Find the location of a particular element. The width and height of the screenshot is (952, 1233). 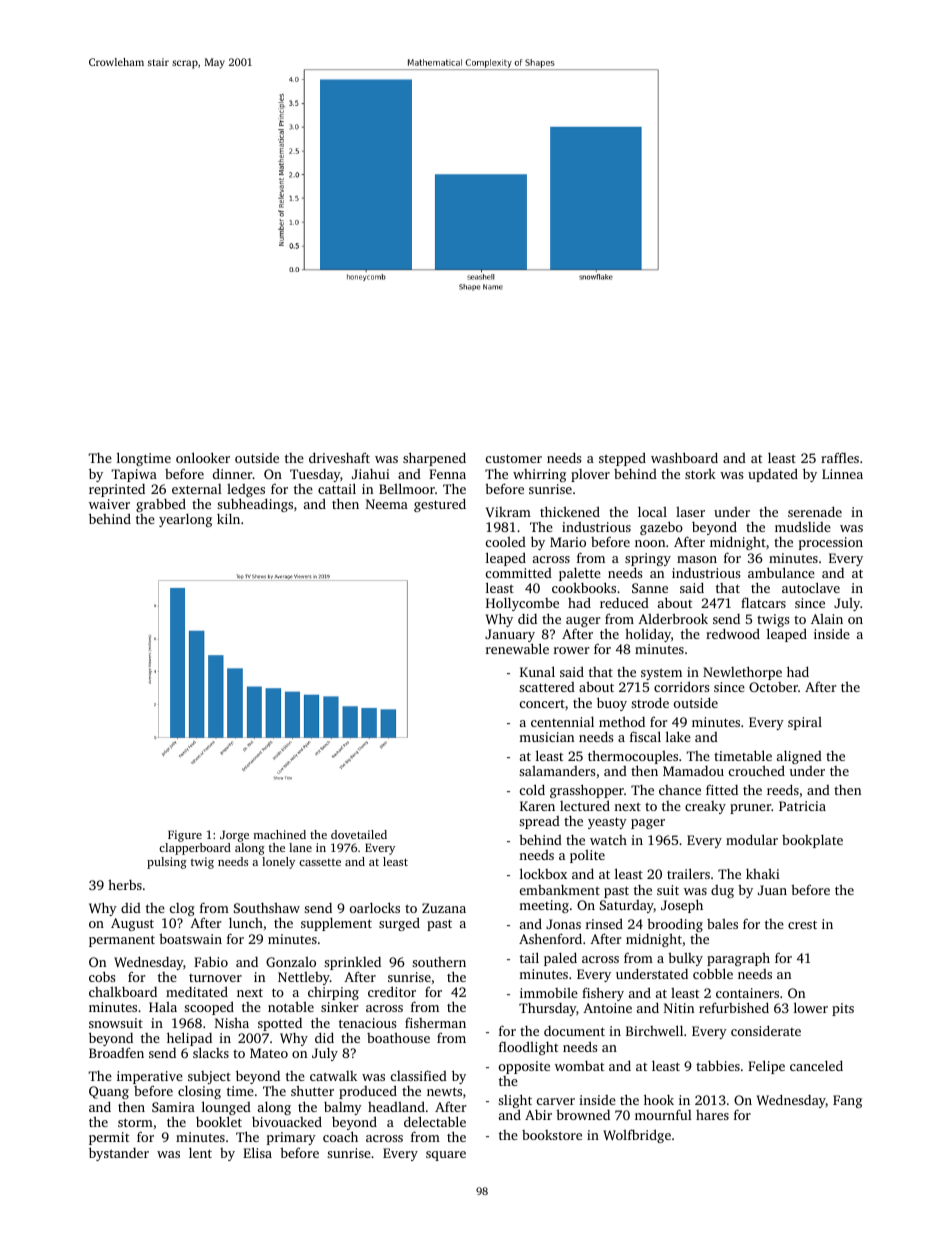

dug is located at coordinates (722, 891).
